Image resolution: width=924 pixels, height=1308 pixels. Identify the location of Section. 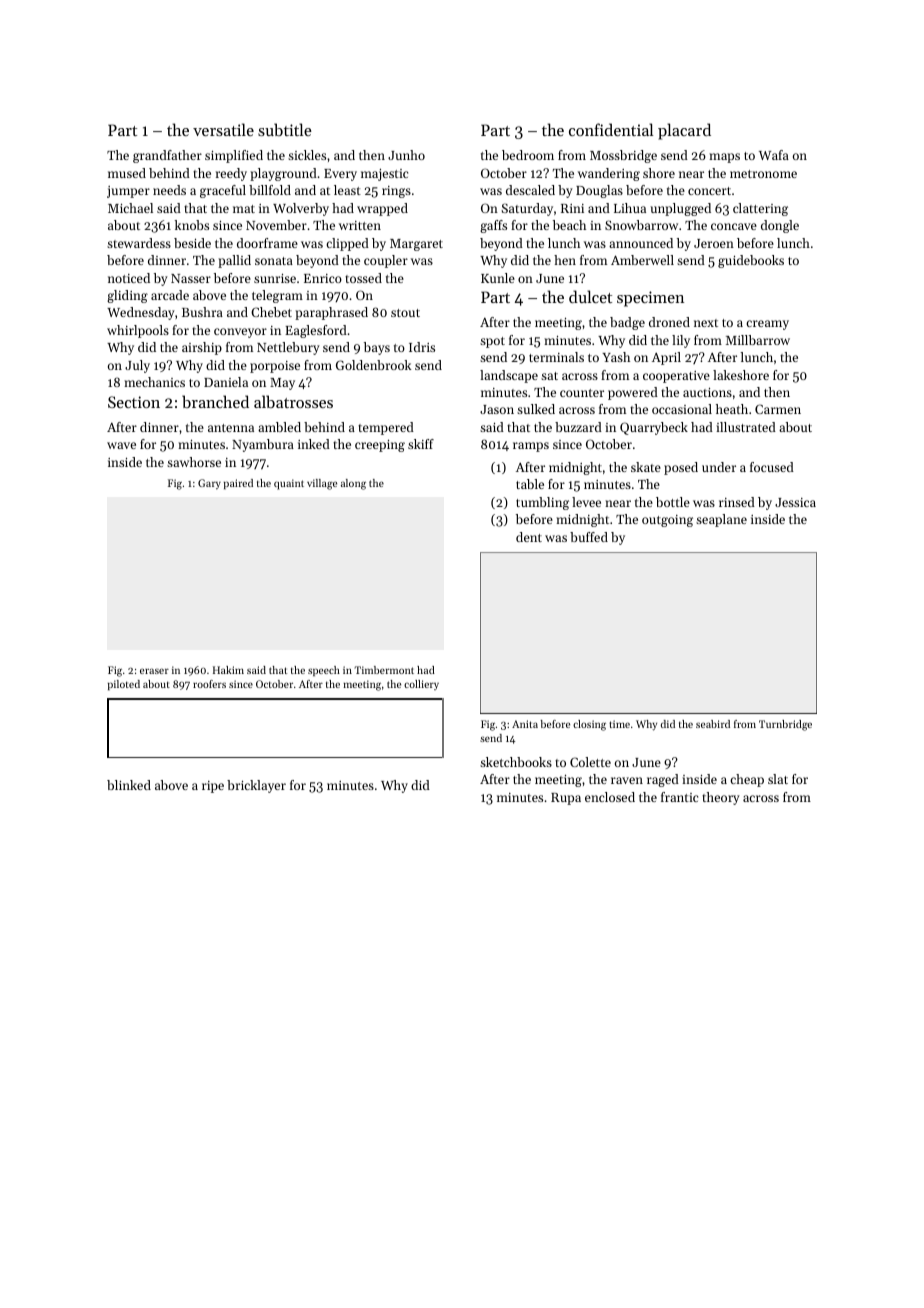
(134, 402).
